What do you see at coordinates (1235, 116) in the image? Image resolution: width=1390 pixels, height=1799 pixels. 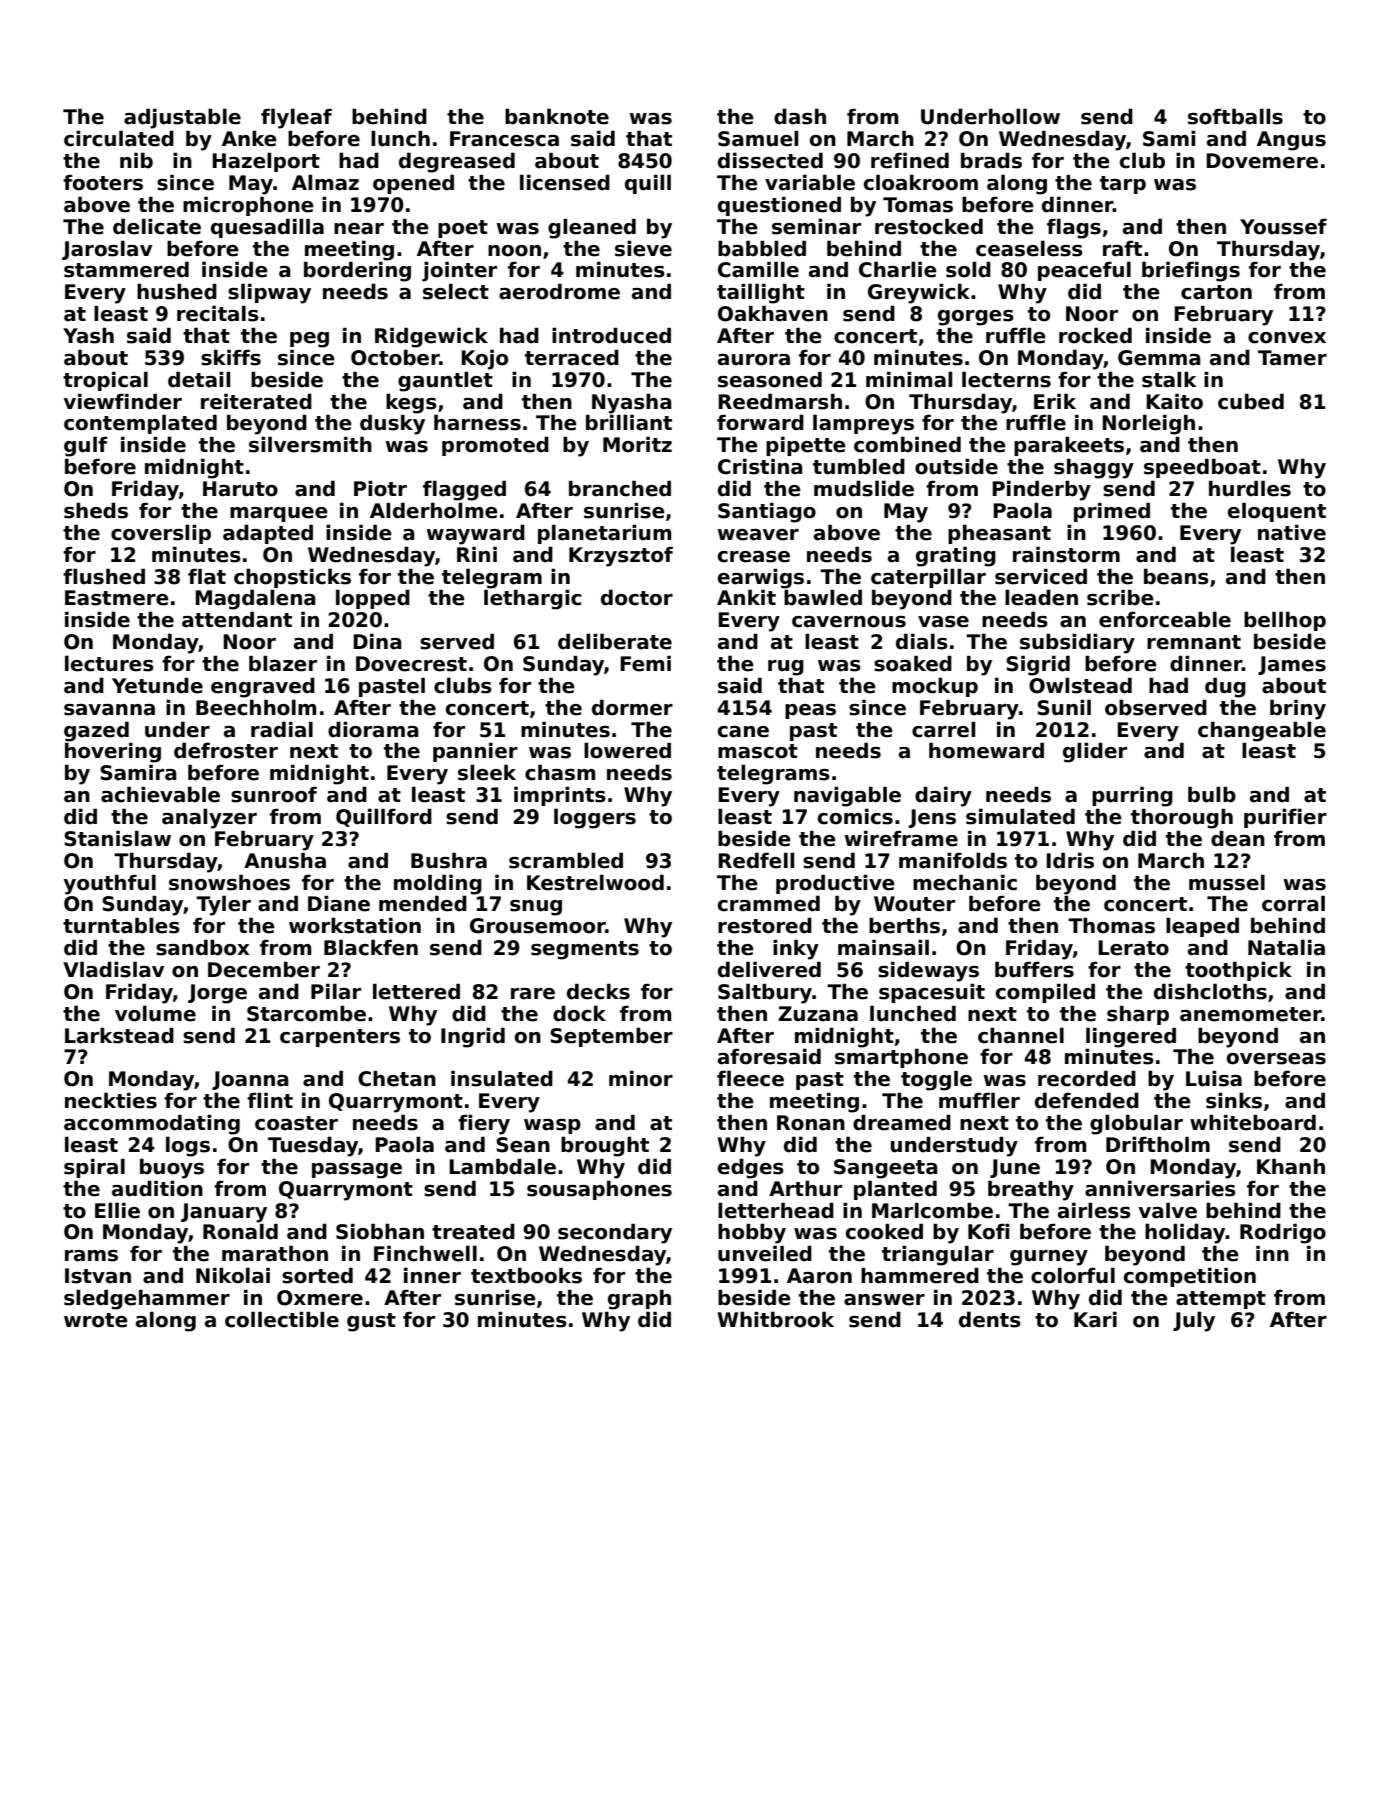 I see `softballs` at bounding box center [1235, 116].
